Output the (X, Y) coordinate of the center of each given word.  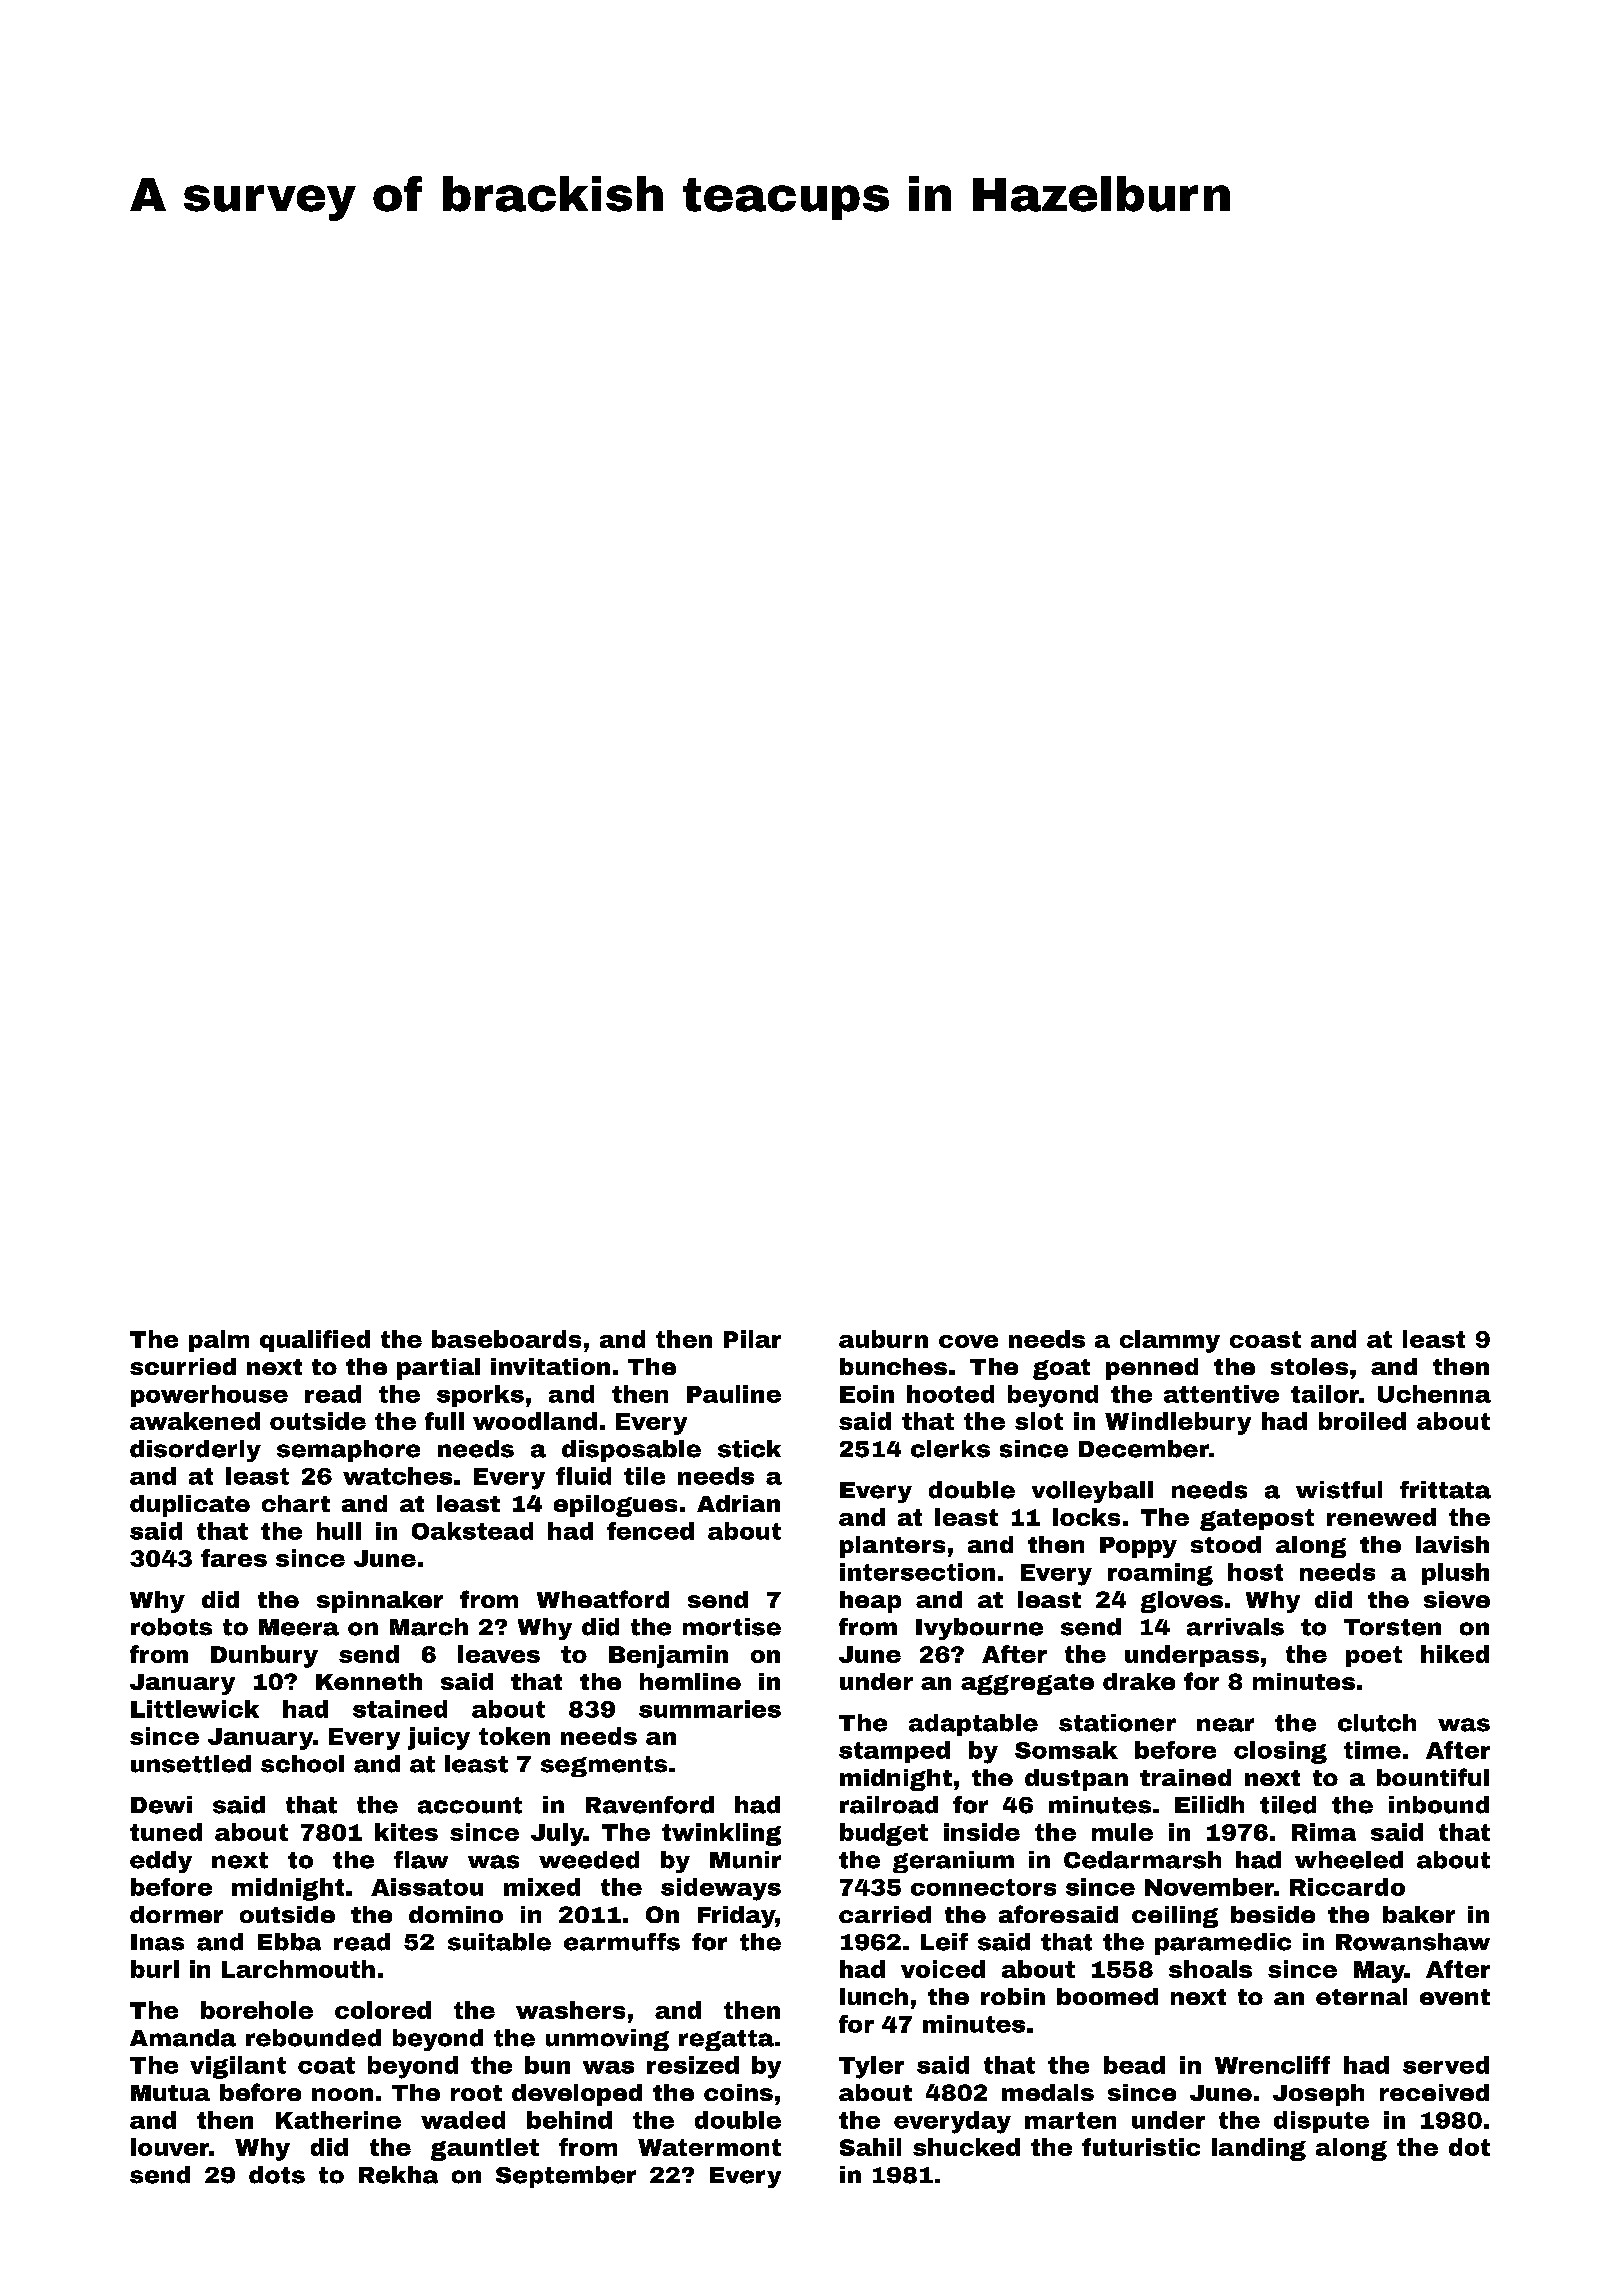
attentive (1221, 1394)
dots (277, 2175)
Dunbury (264, 1656)
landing (1259, 2149)
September (566, 2177)
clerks (950, 1449)
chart (296, 1503)
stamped (894, 1752)
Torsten (1392, 1627)
